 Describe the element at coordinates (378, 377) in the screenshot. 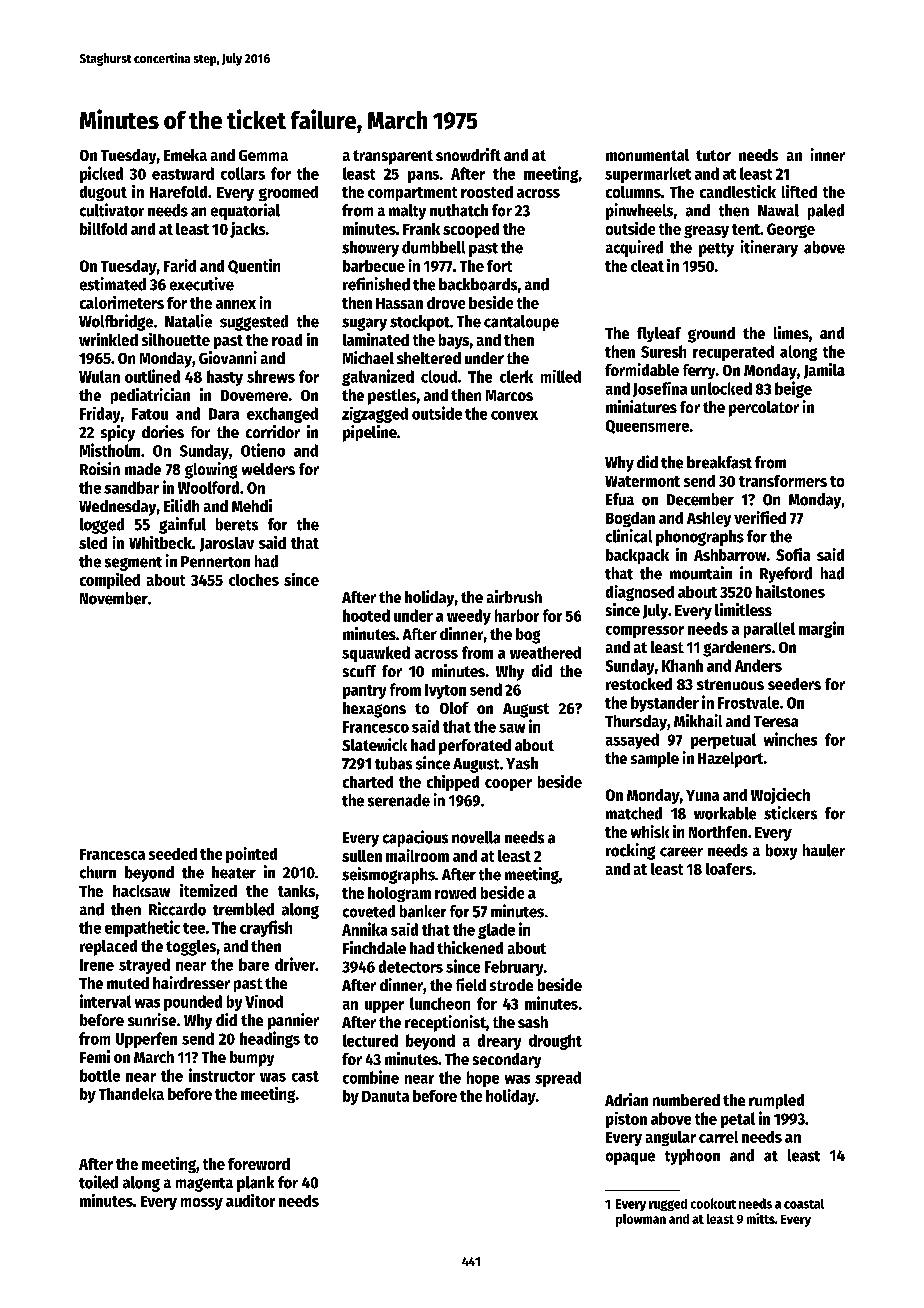

I see `galvanized` at that location.
